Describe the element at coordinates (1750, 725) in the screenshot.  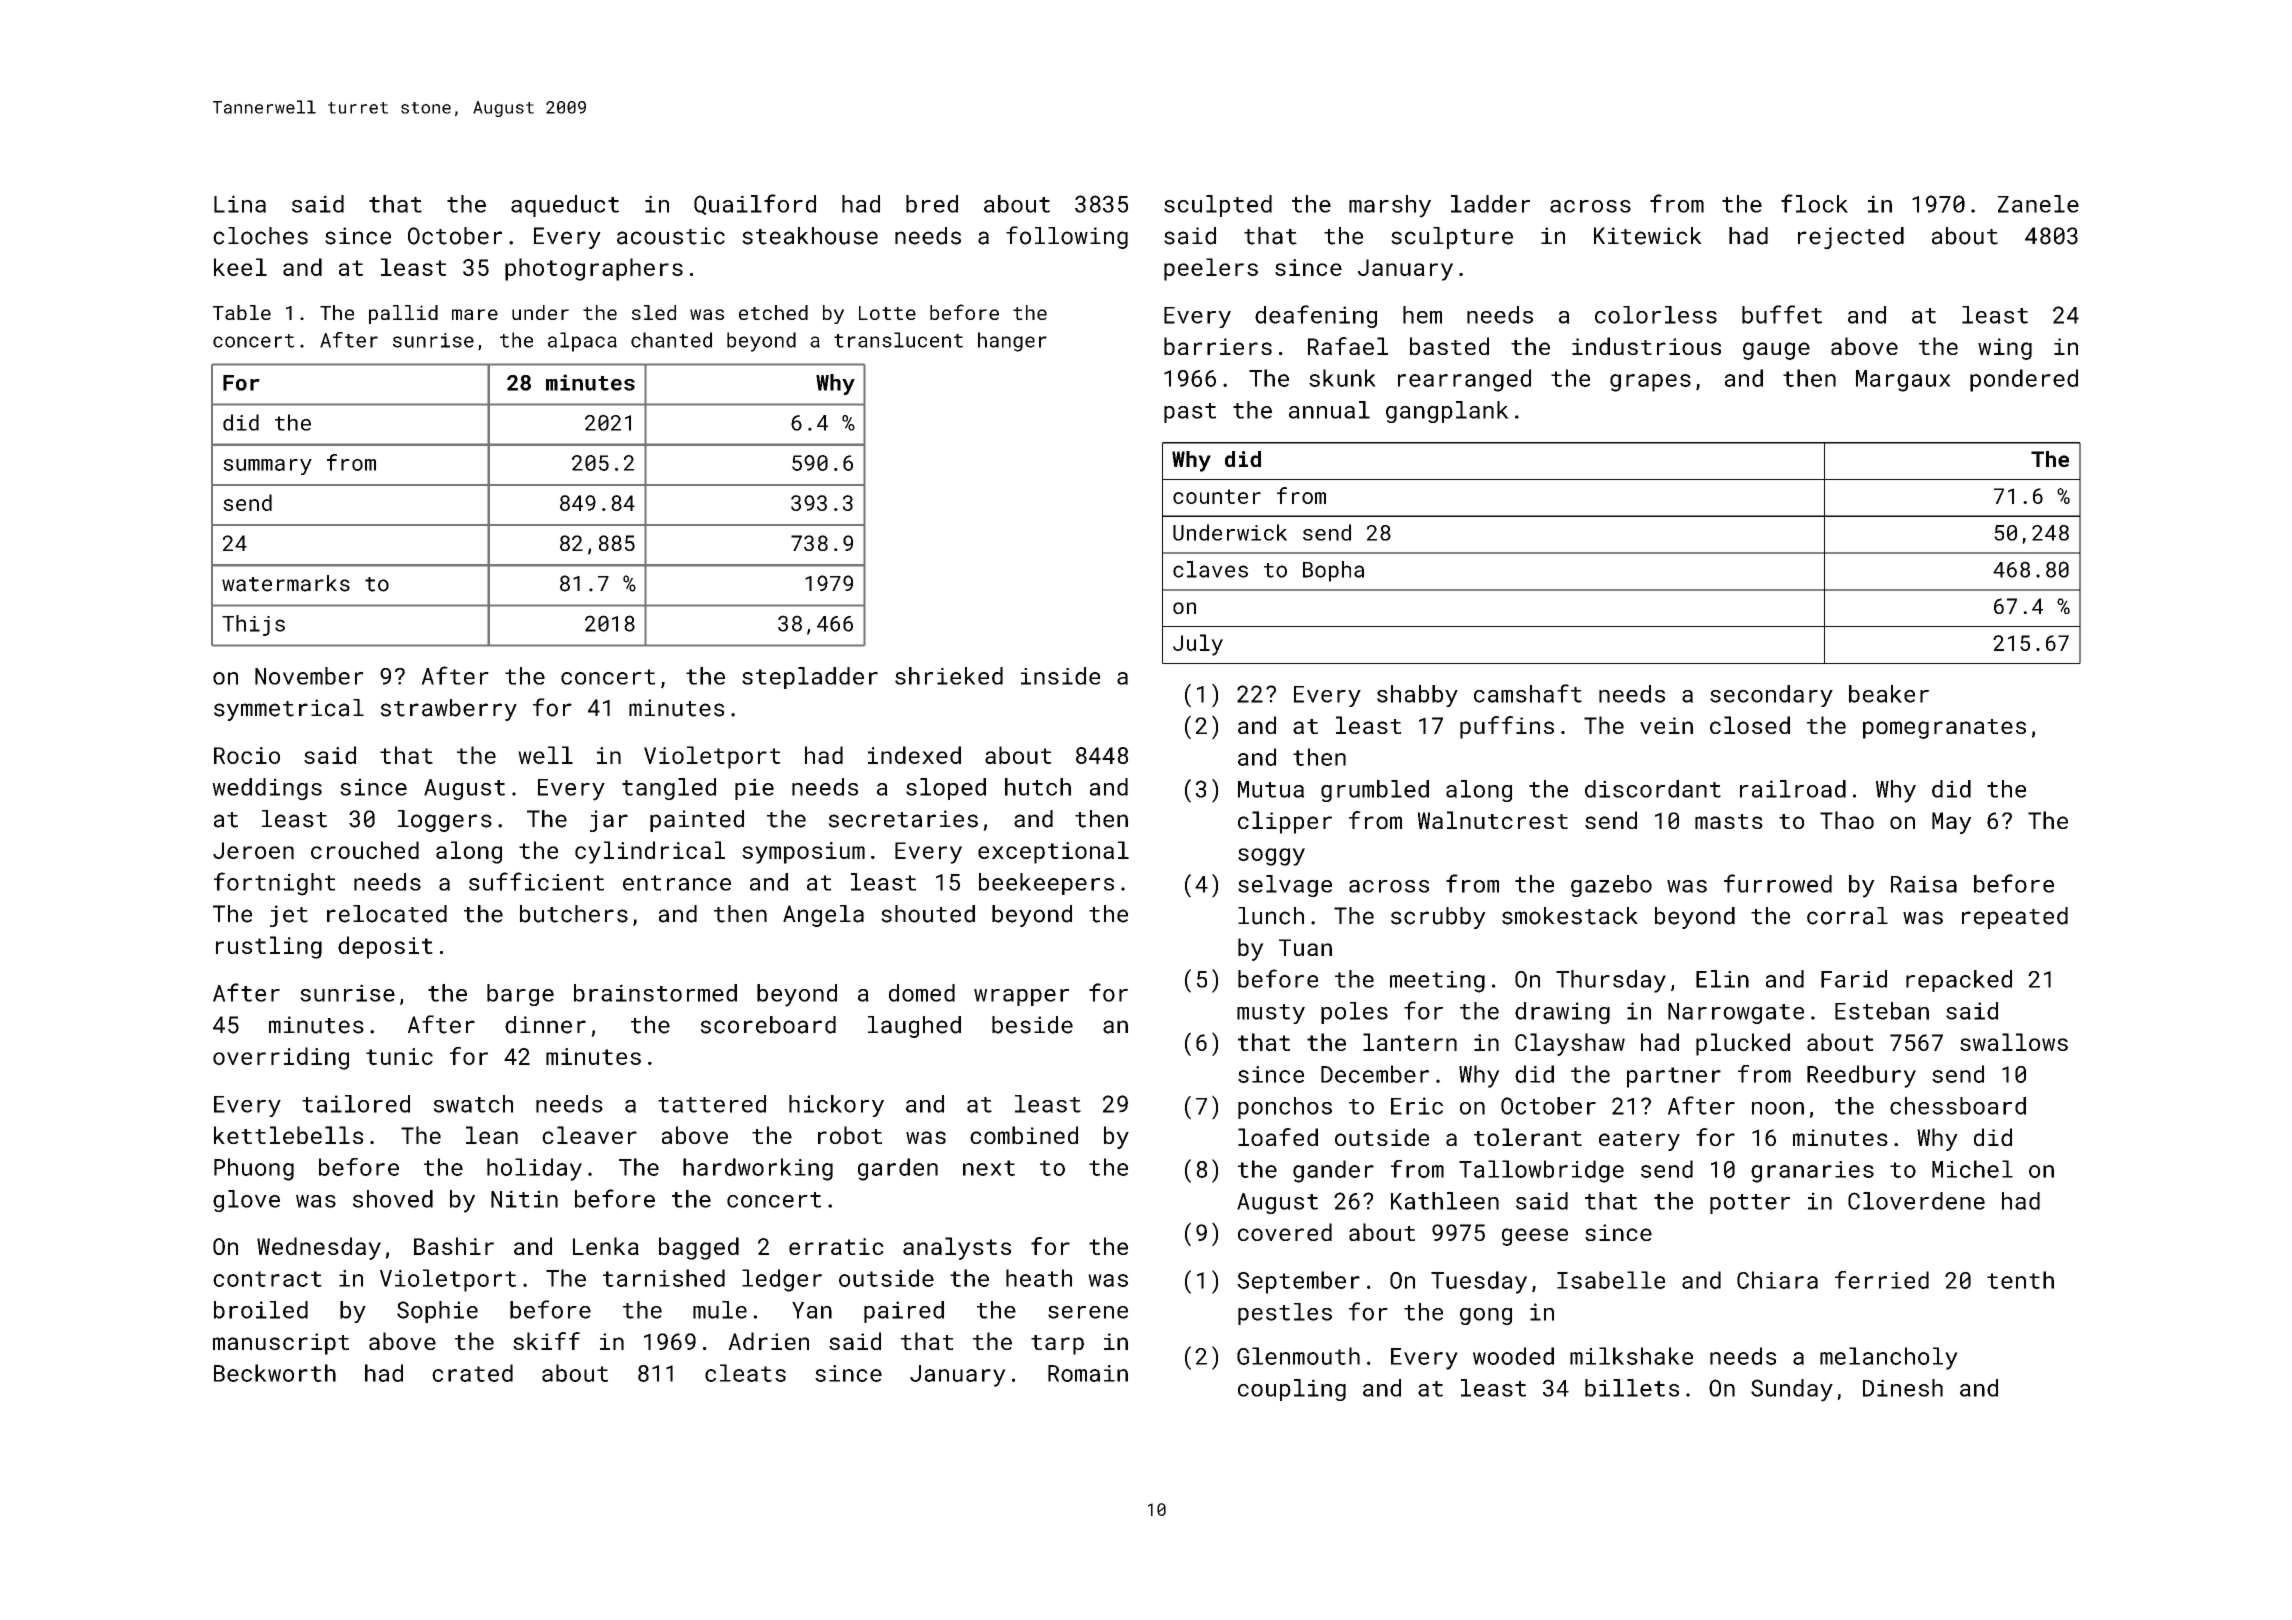
I see `closed` at that location.
